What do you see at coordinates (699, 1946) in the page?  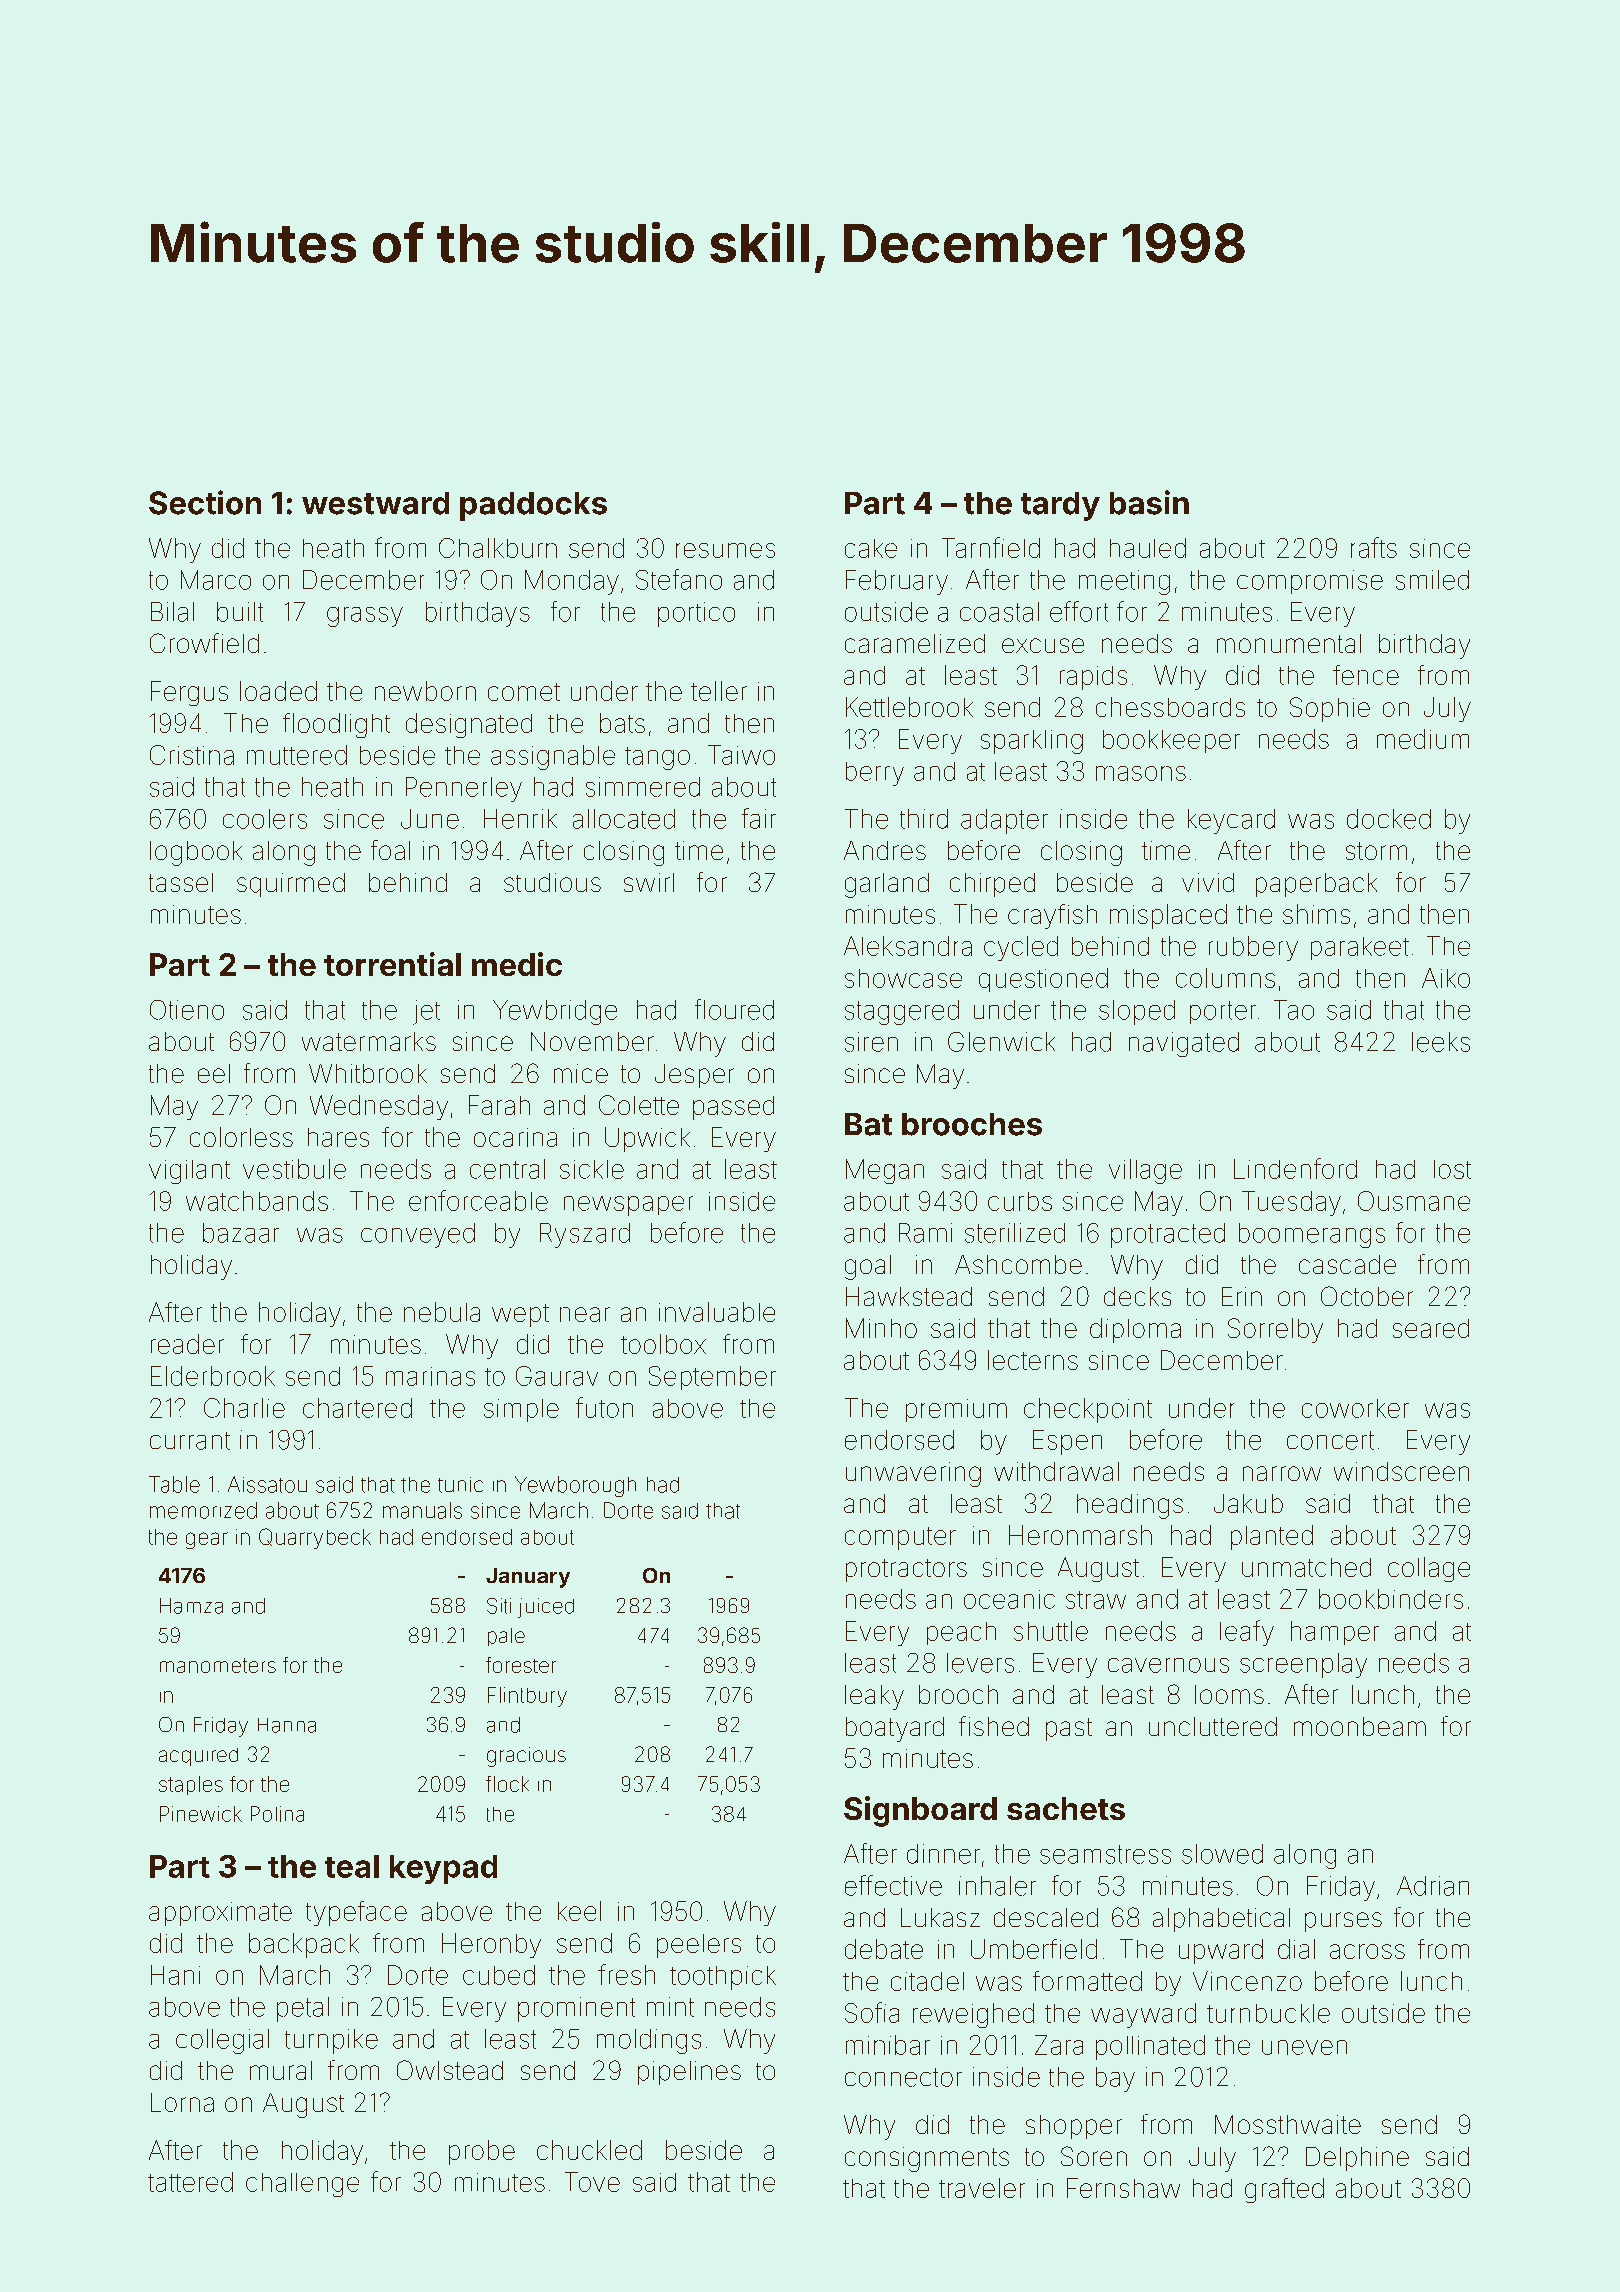 I see `peelers` at bounding box center [699, 1946].
